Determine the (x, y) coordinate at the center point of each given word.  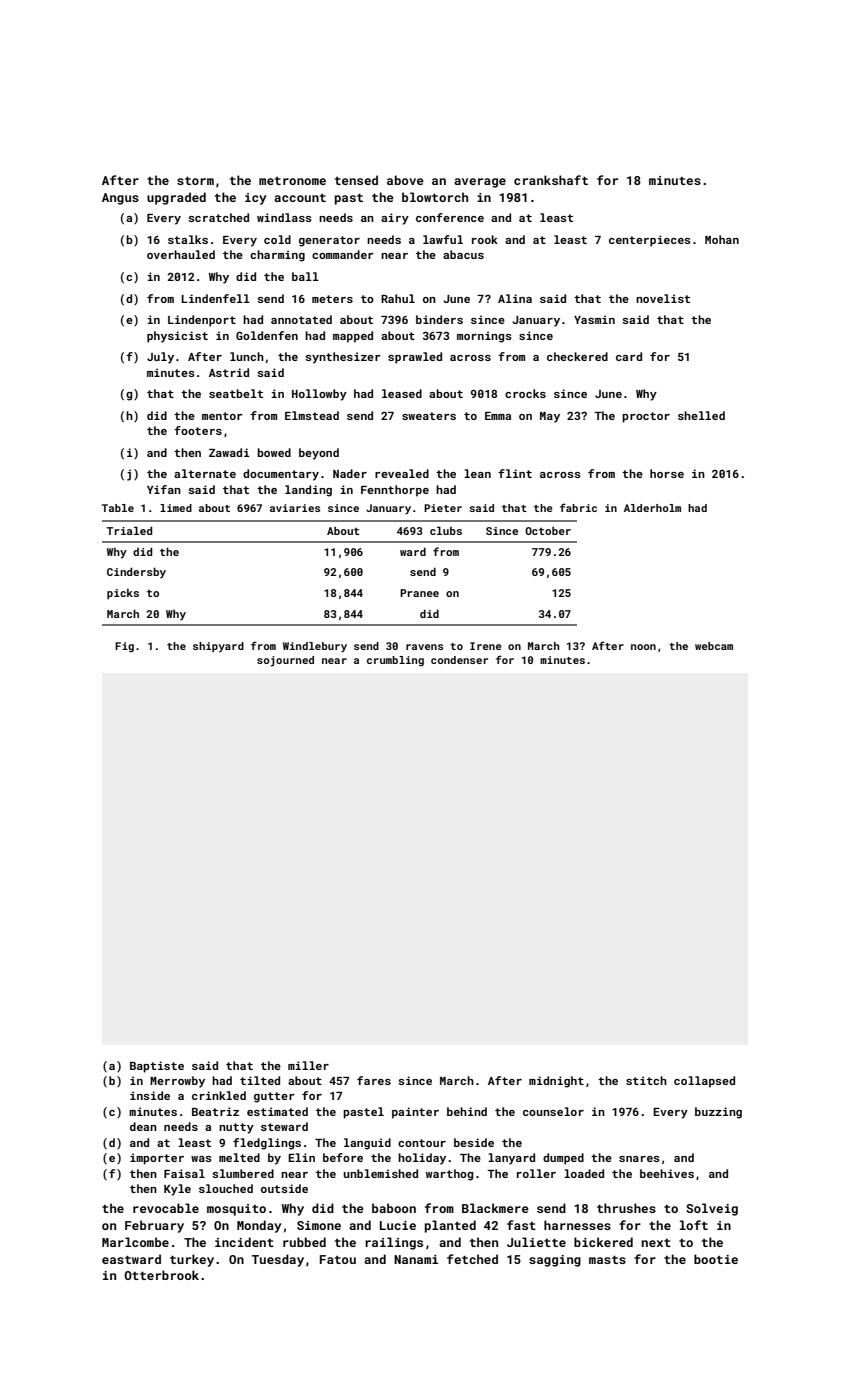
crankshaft (551, 180)
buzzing (718, 1113)
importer (157, 1159)
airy (395, 219)
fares (374, 1080)
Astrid (229, 372)
